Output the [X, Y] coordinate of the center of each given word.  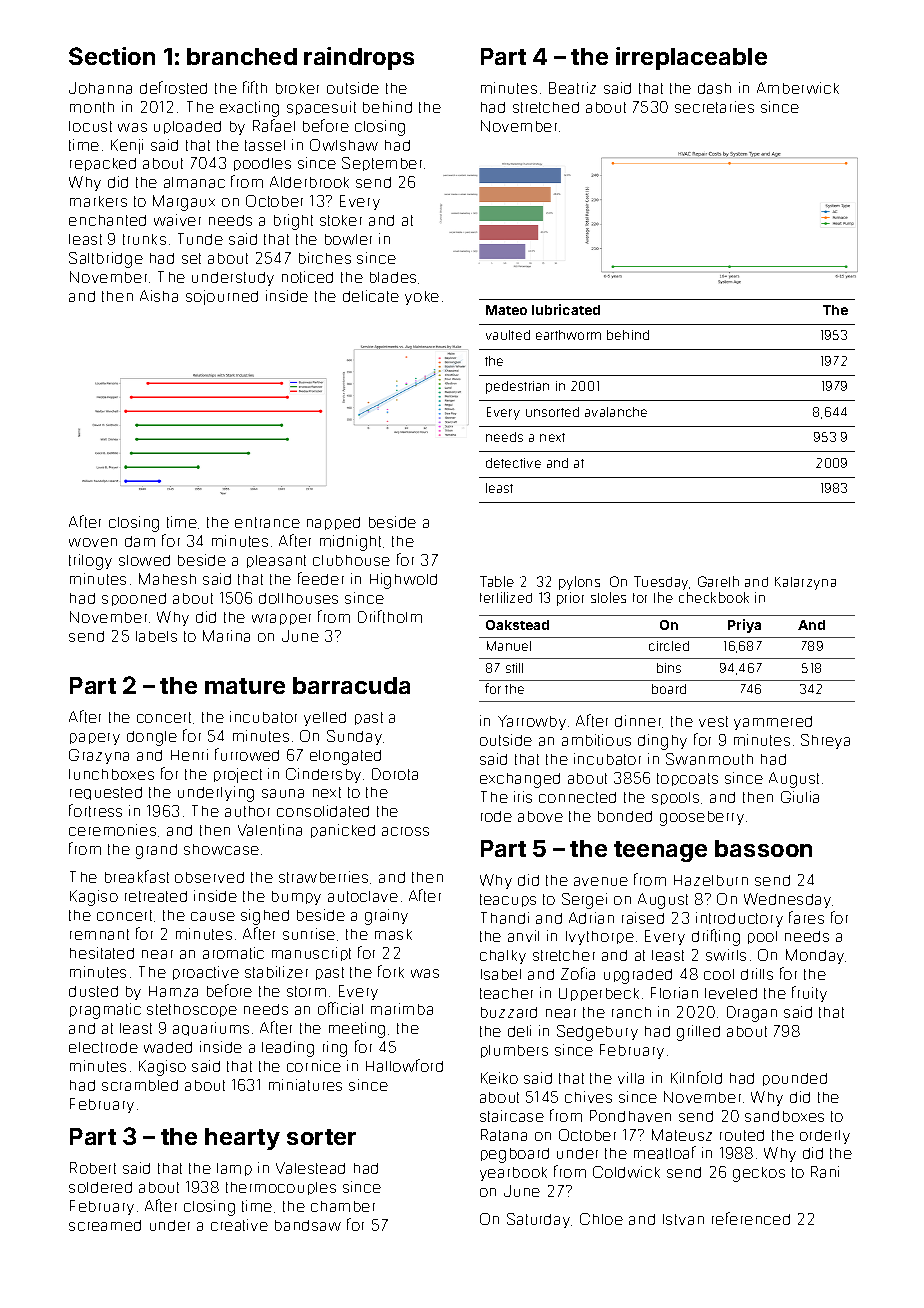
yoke [422, 298]
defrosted [173, 87]
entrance [267, 522]
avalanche [616, 412]
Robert [93, 1168]
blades [393, 277]
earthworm [568, 335]
